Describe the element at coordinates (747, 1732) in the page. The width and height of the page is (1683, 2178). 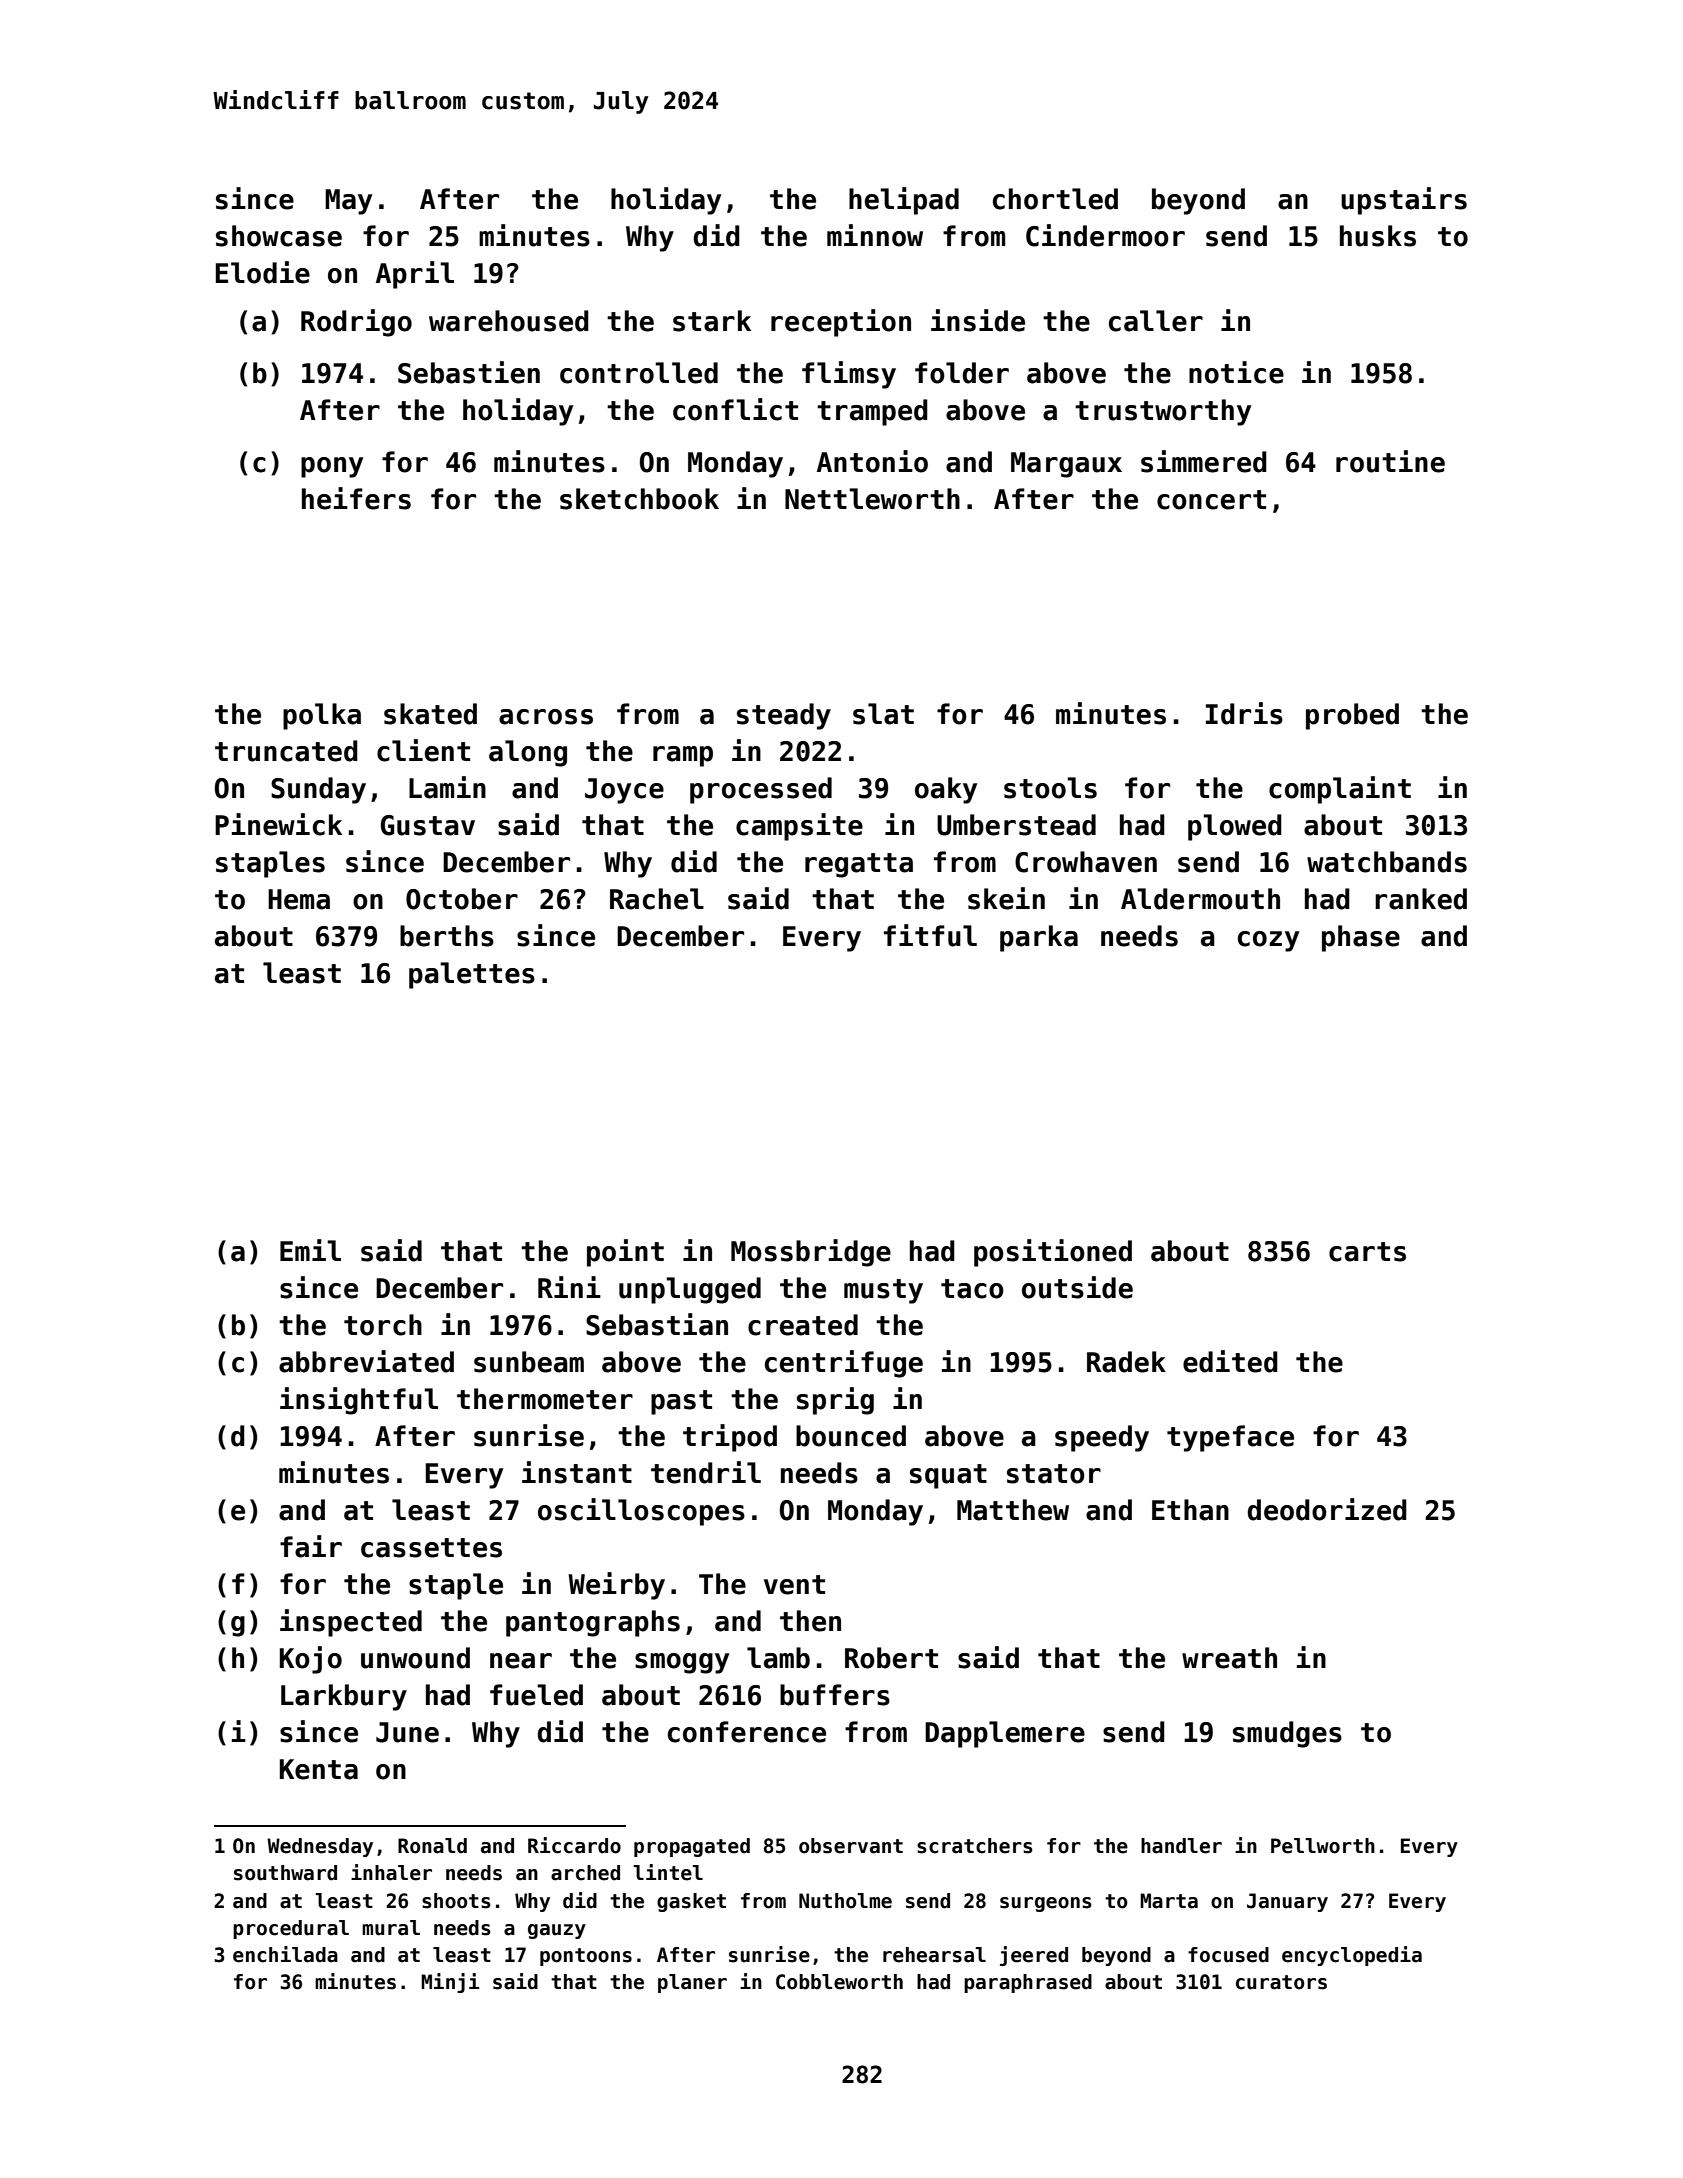
I see `conference` at that location.
